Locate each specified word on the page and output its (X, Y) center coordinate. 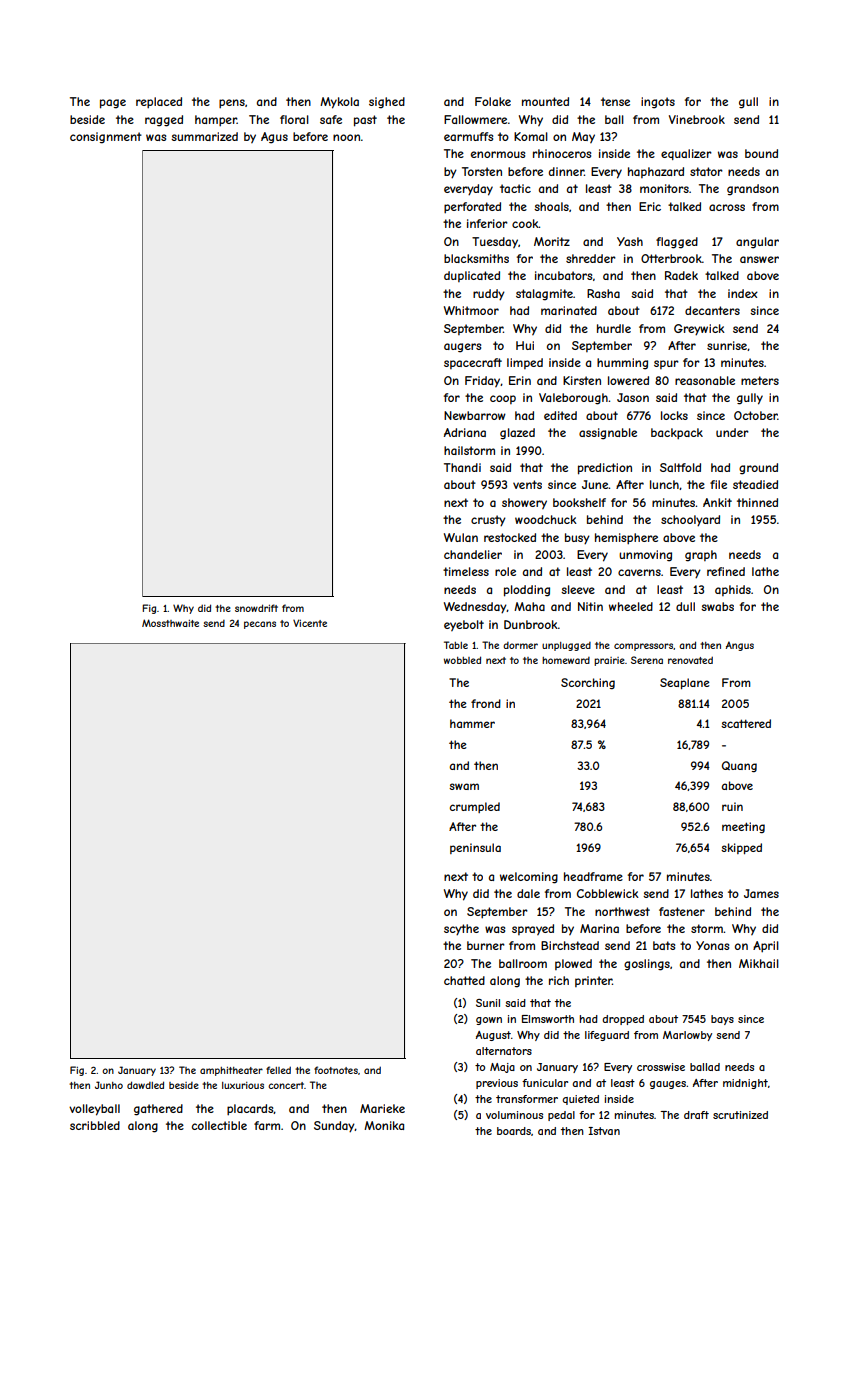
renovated (690, 660)
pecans (260, 625)
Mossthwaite (170, 623)
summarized (204, 136)
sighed (387, 103)
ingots (658, 103)
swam (464, 786)
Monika (384, 1125)
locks (674, 415)
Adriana (465, 432)
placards (250, 1110)
